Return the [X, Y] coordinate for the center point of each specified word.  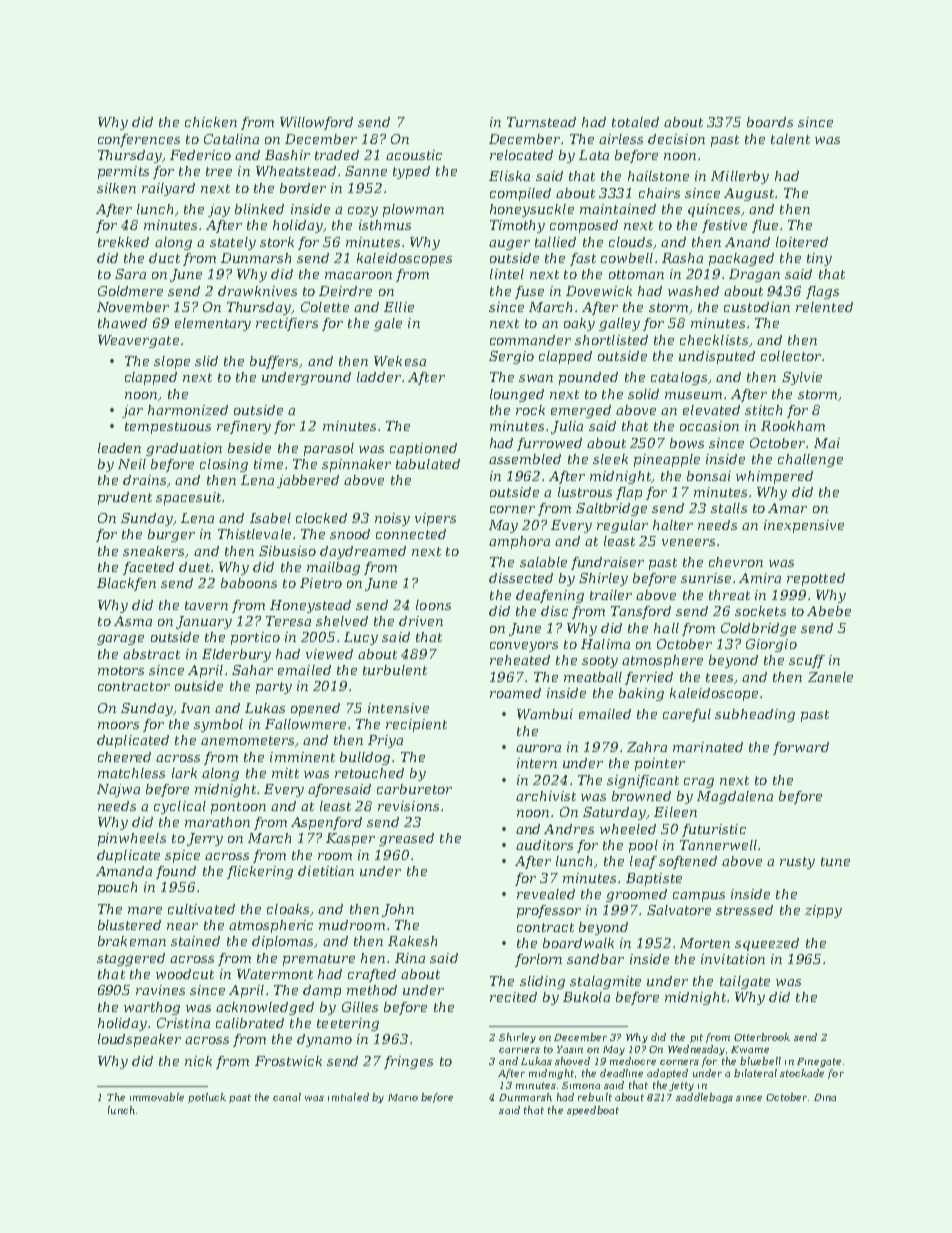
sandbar [595, 959]
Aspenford [326, 823]
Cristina [183, 1023]
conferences [139, 140]
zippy [823, 911]
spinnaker [356, 465]
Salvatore [679, 910]
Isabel [270, 518]
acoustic [414, 155]
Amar [787, 508]
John [398, 910]
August [749, 194]
